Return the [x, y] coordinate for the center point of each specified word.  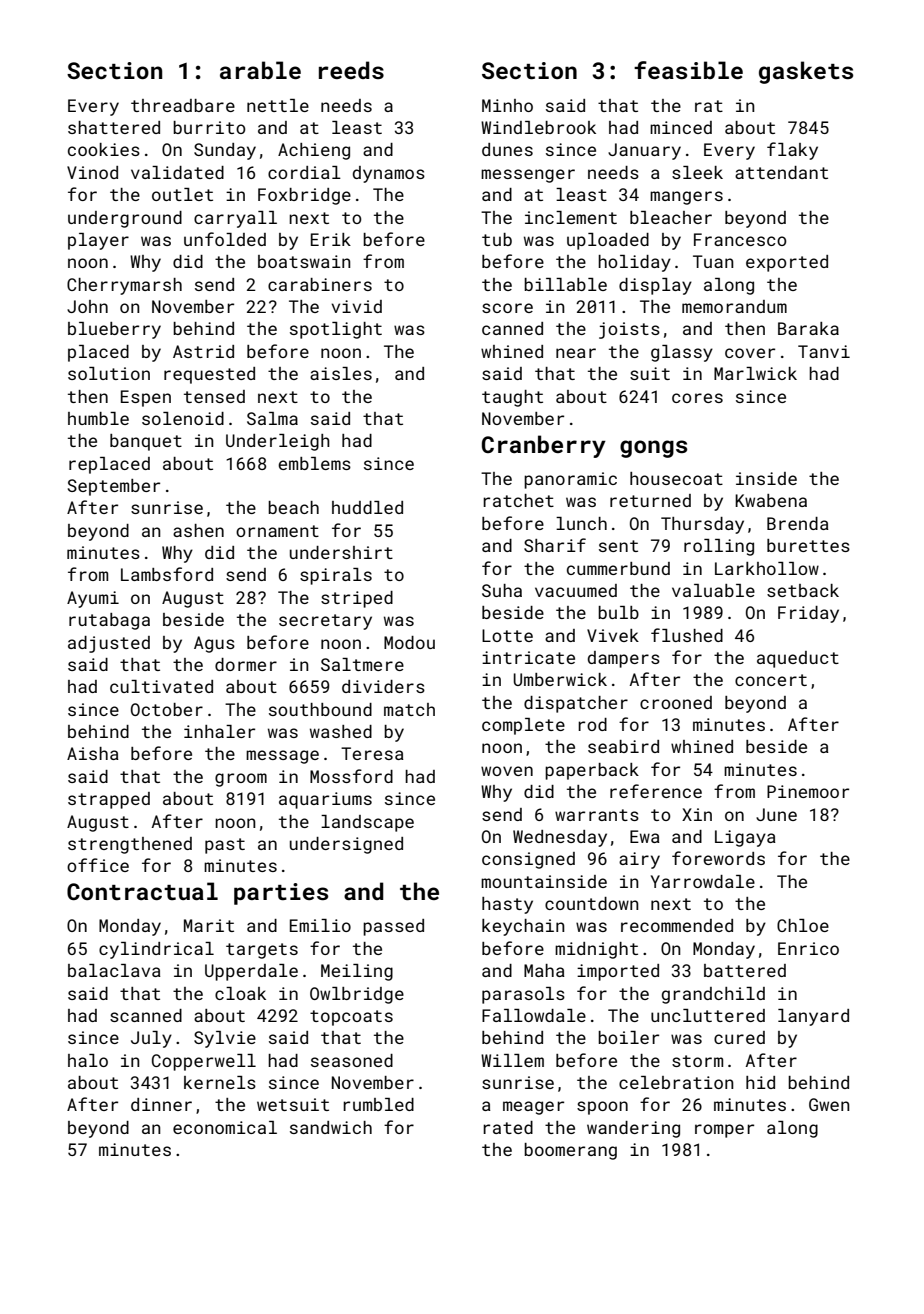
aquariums [325, 800]
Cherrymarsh [124, 286]
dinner [161, 1104]
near [576, 353]
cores [697, 398]
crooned [676, 702]
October [167, 709]
